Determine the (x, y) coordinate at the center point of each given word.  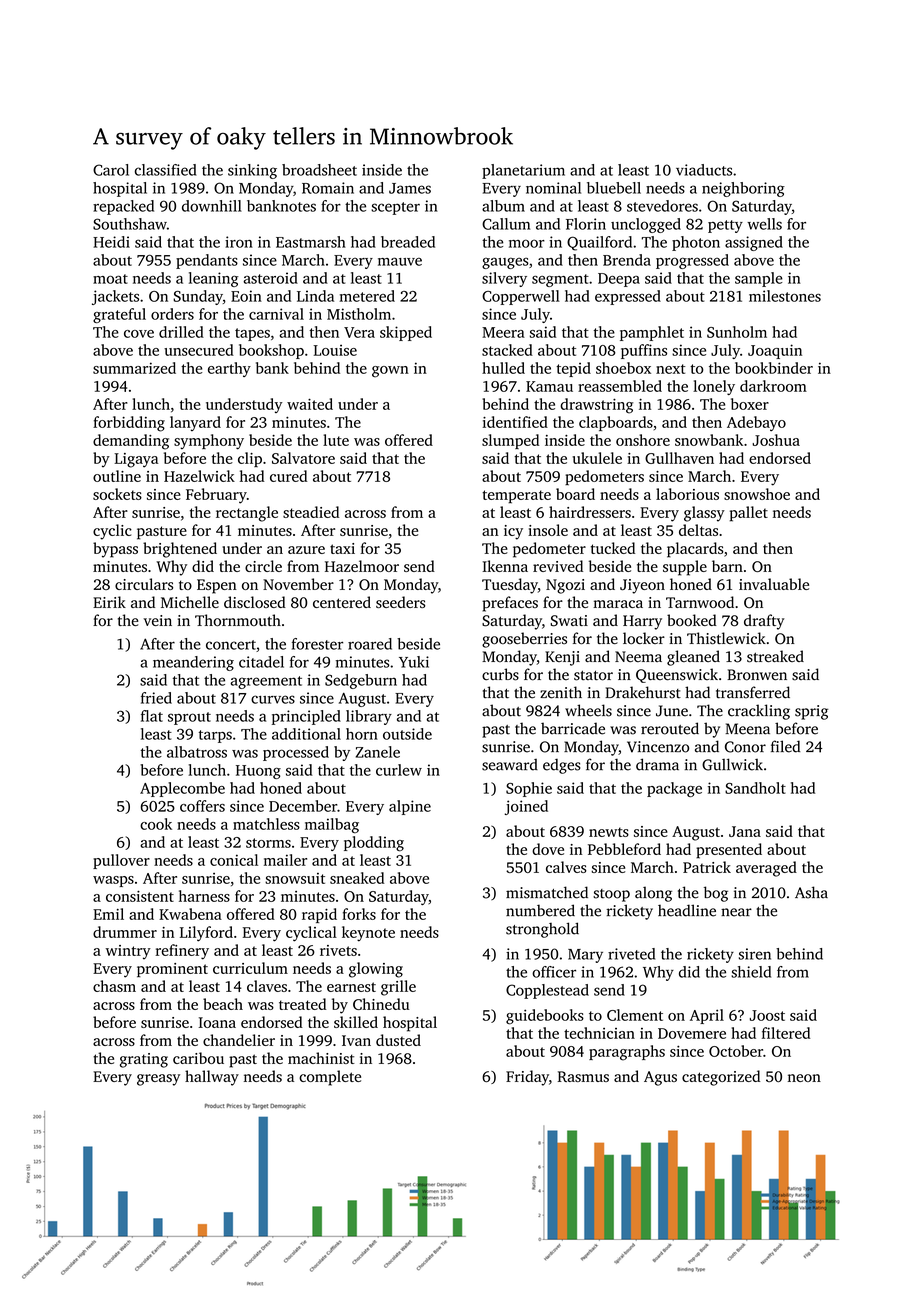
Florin (586, 224)
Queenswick (677, 675)
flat (152, 716)
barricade (573, 728)
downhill (212, 206)
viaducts (704, 170)
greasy (158, 1080)
